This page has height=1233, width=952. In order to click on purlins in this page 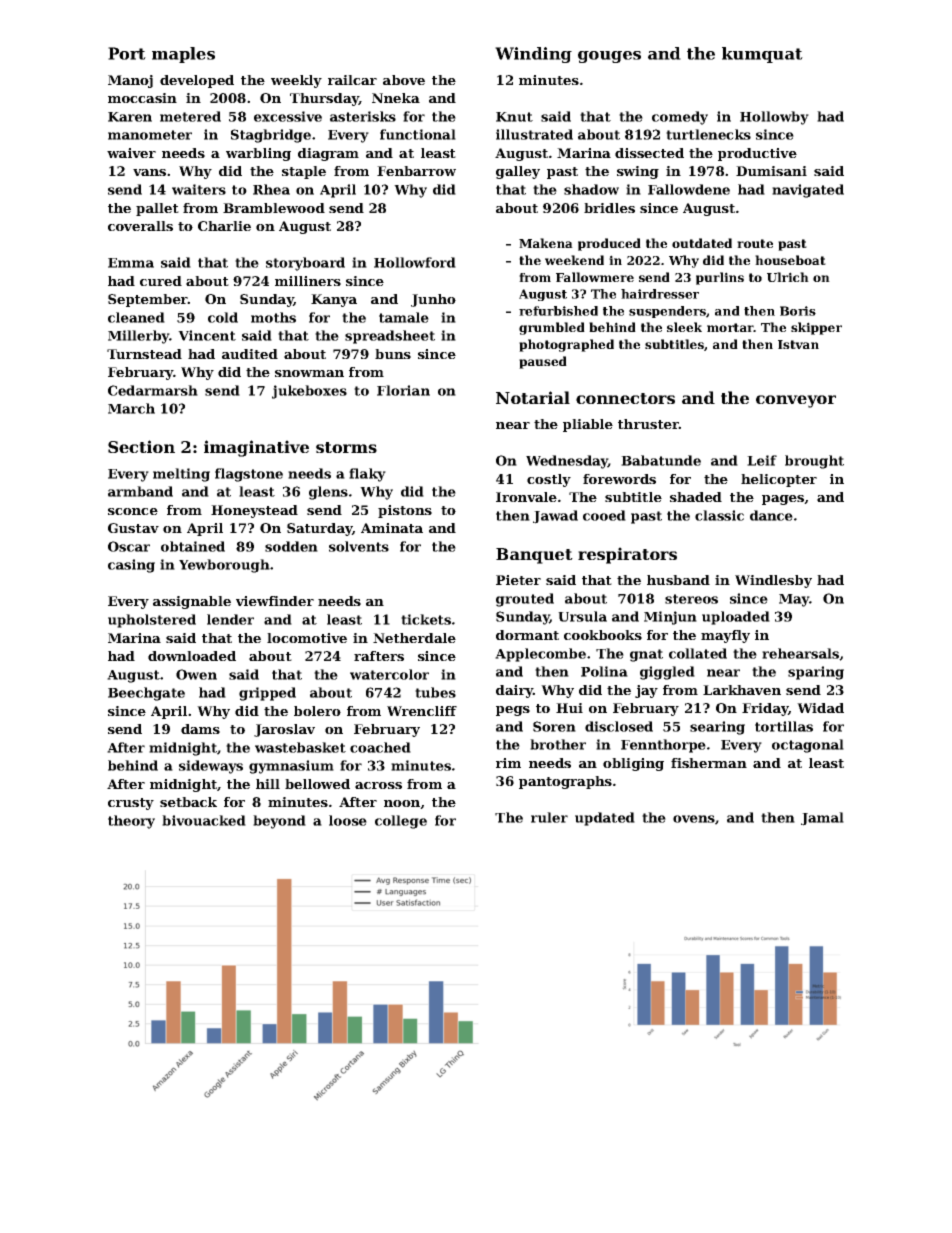, I will do `click(720, 278)`.
